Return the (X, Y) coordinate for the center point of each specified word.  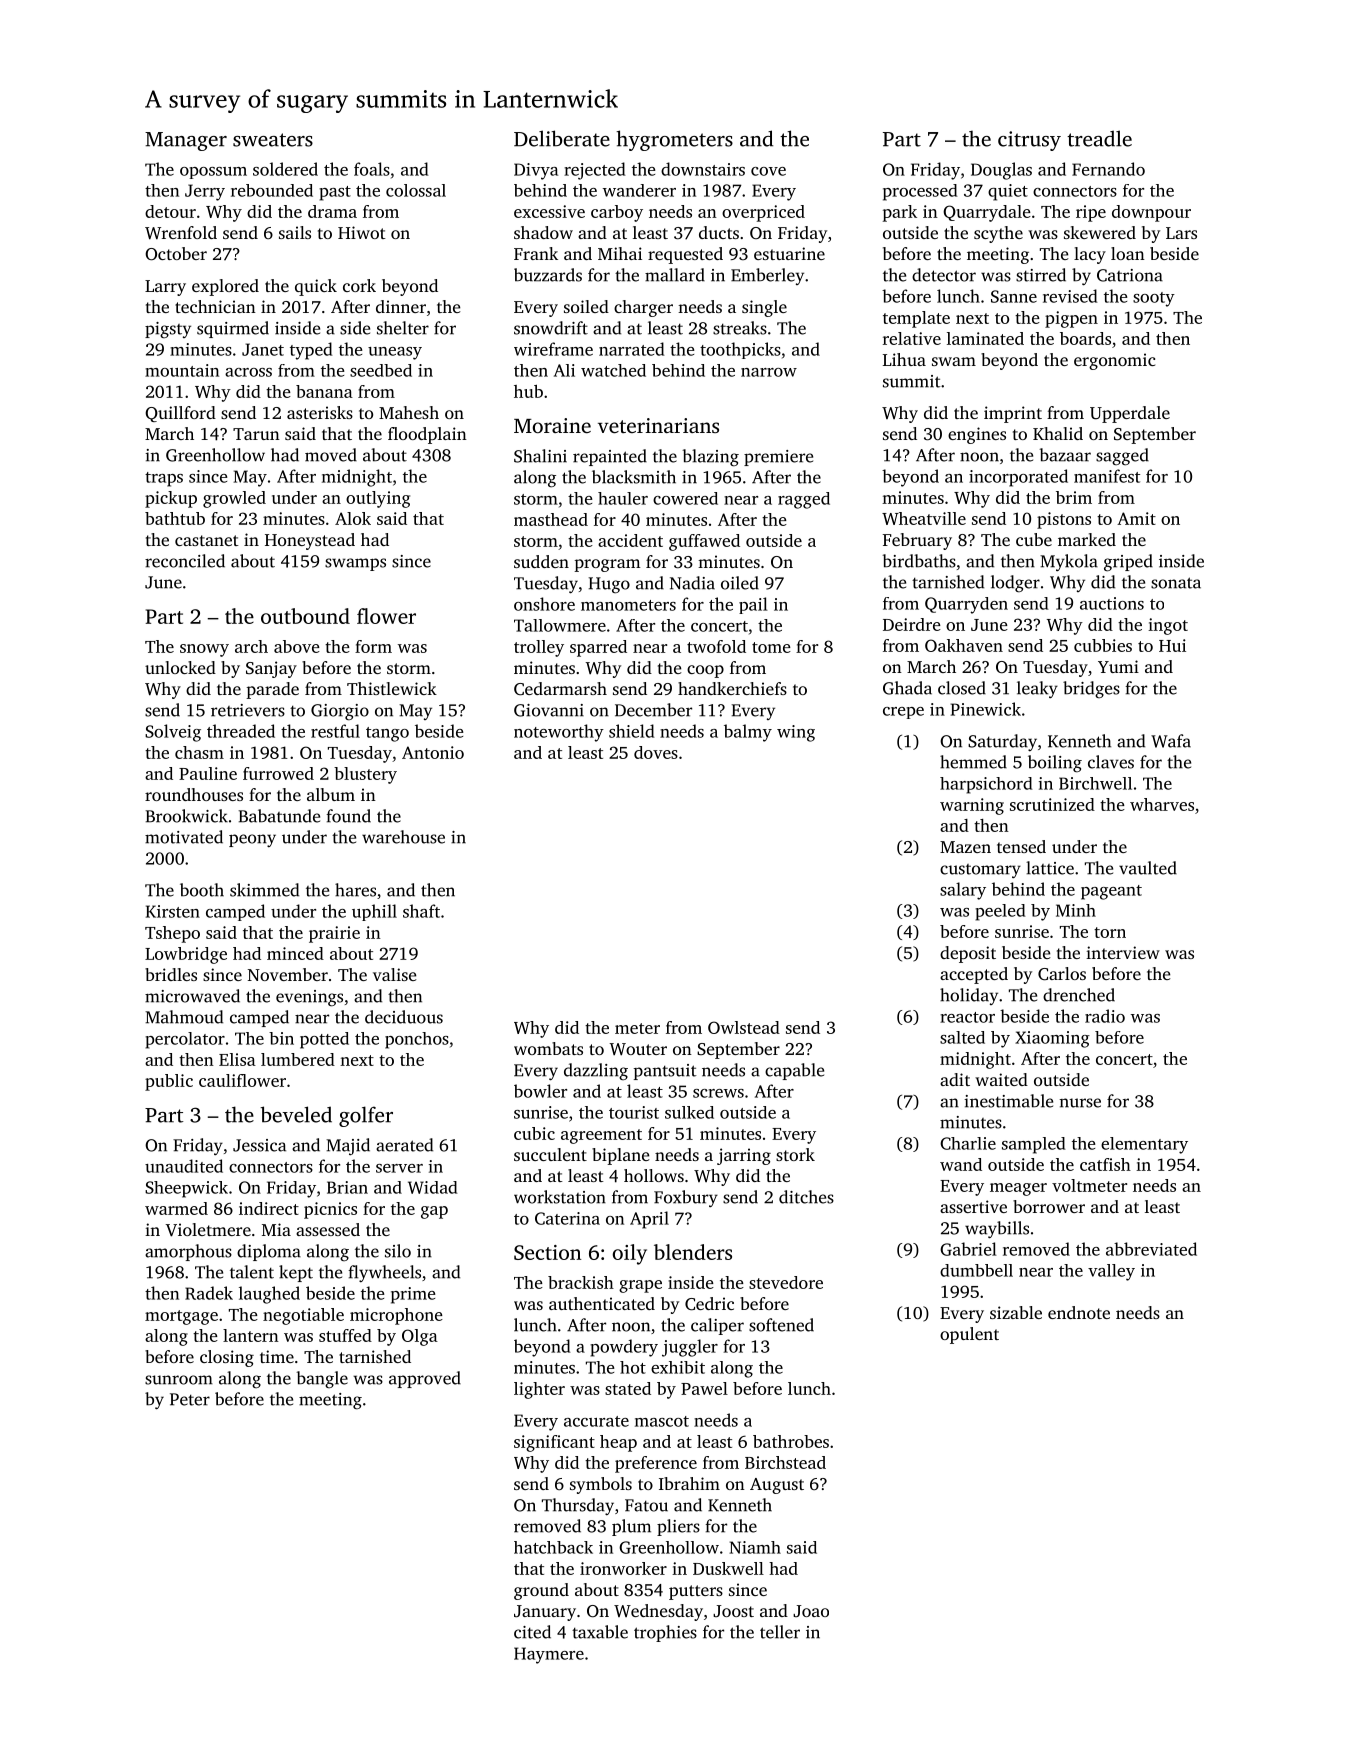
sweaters (273, 140)
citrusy (1029, 141)
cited (532, 1632)
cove (768, 171)
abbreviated (1151, 1249)
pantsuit (665, 1072)
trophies (665, 1633)
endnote (1079, 1312)
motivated (184, 837)
